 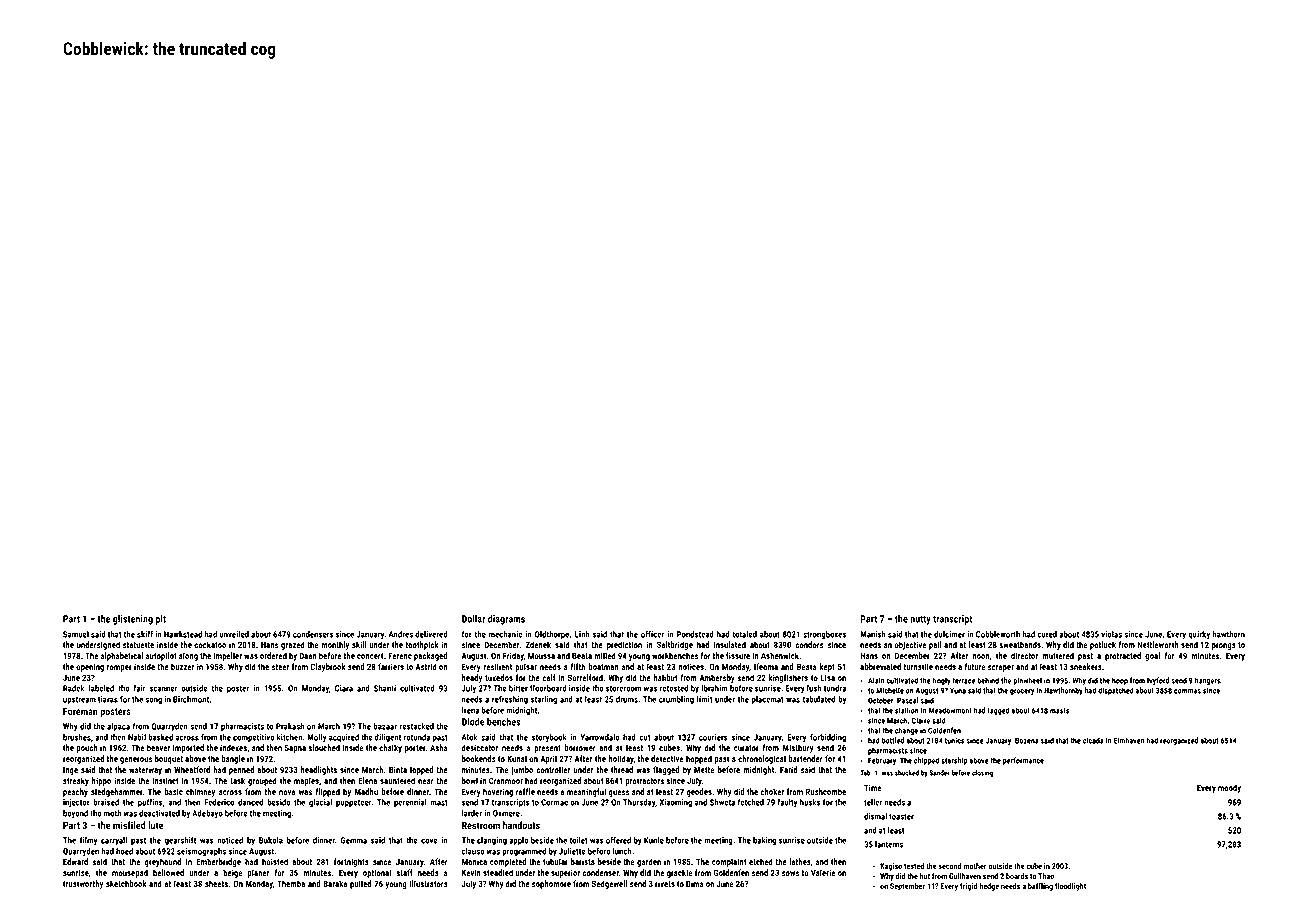 What do you see at coordinates (360, 884) in the page?
I see `pulled` at bounding box center [360, 884].
